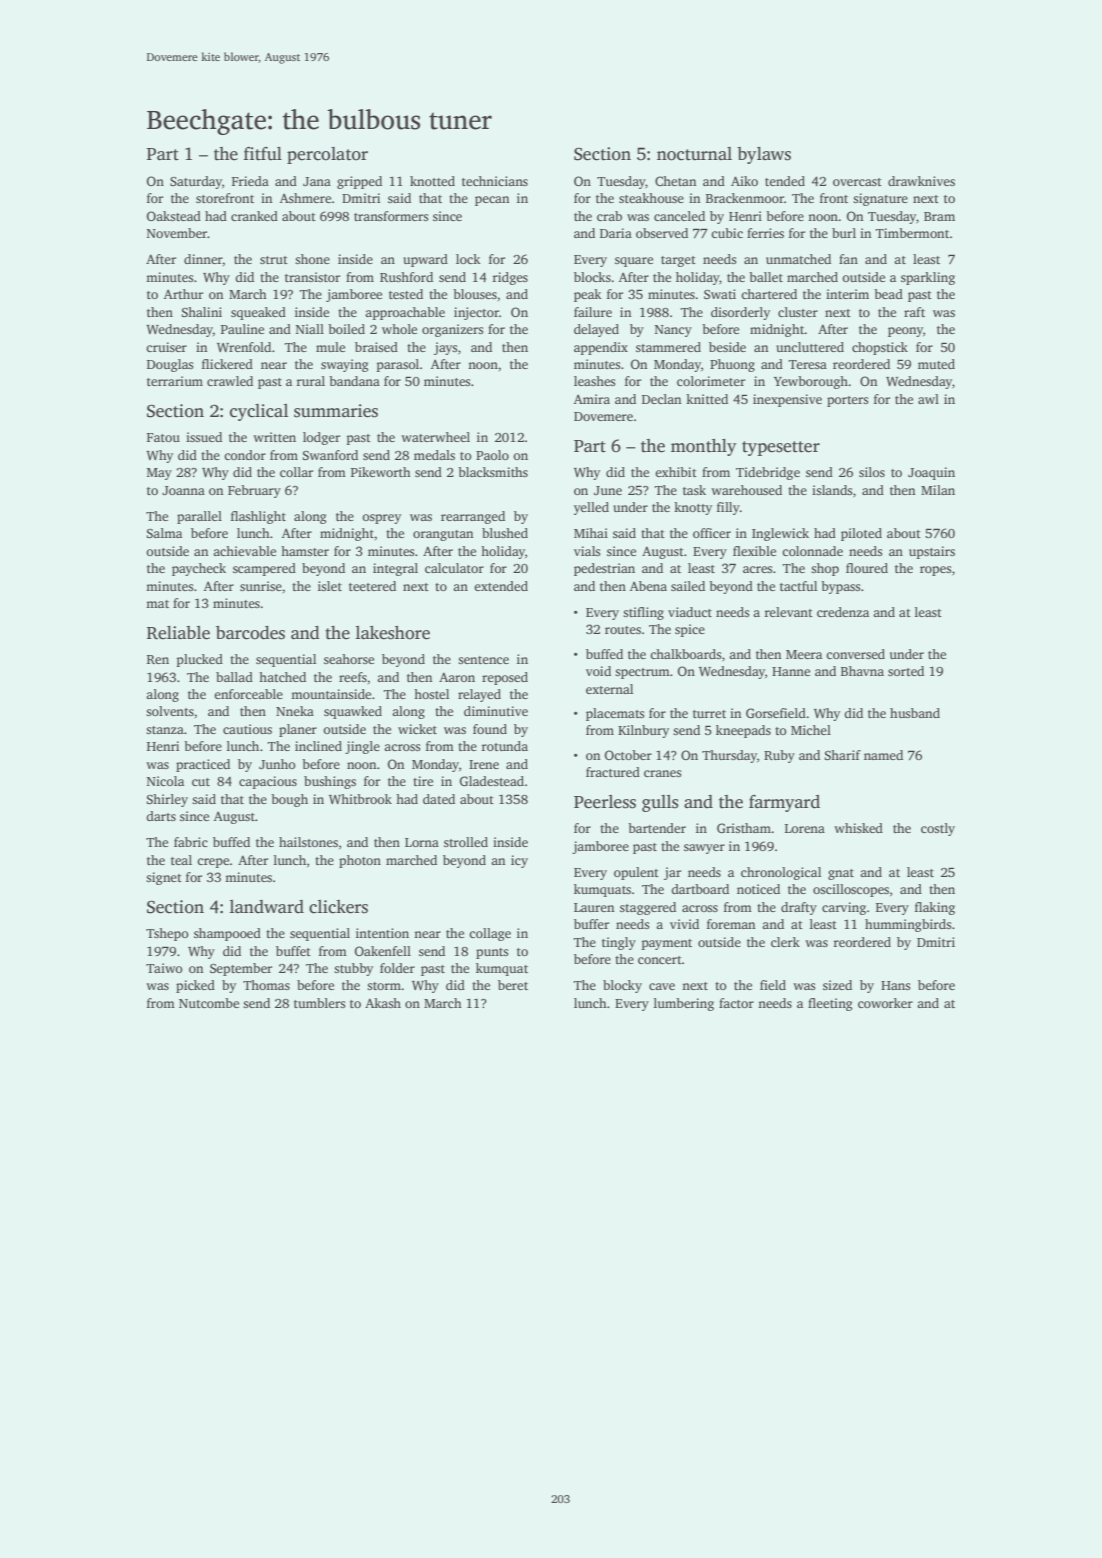 The height and width of the page is (1558, 1102). I want to click on stubby, so click(353, 969).
